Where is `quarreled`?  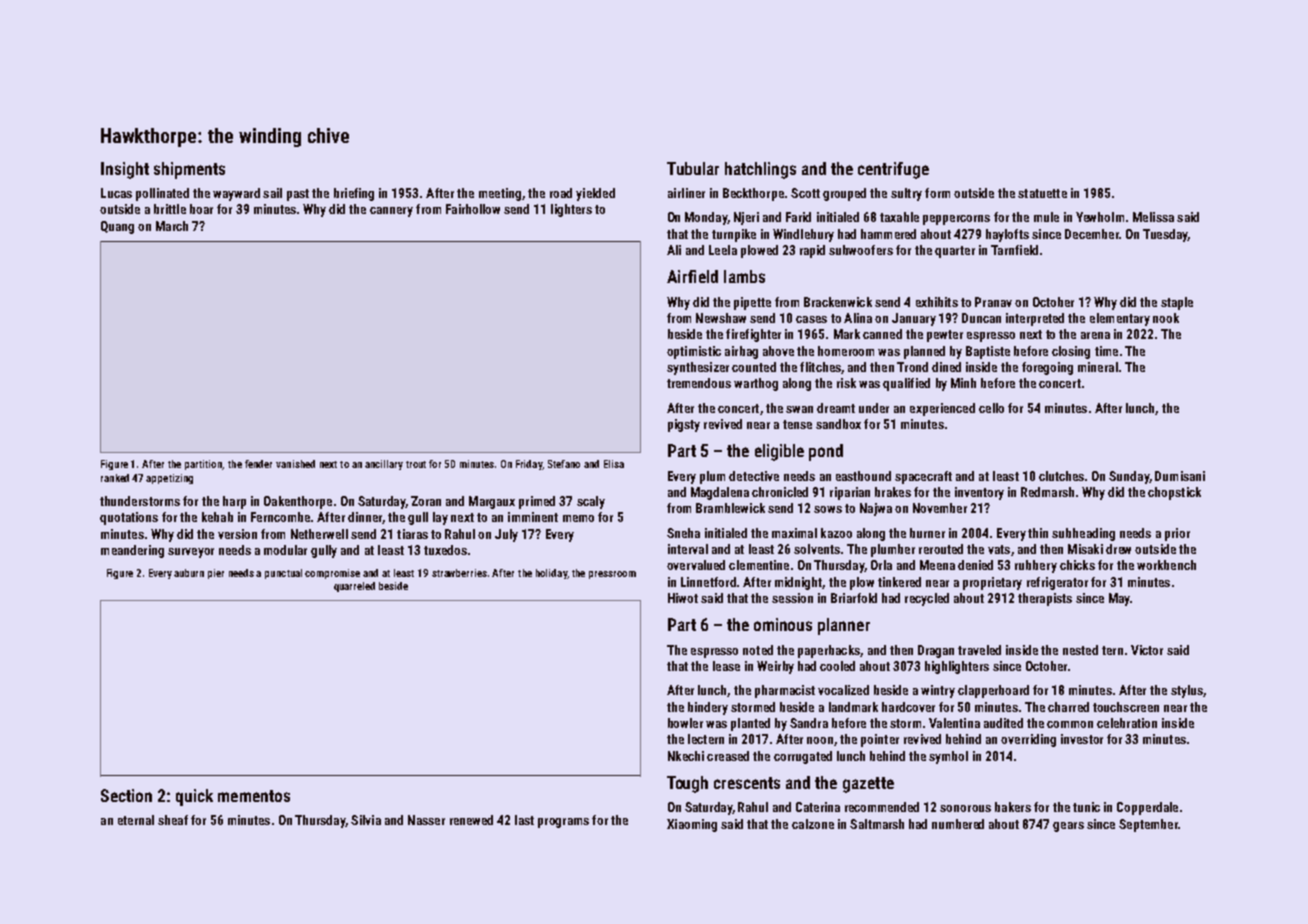
quarreled is located at coordinates (354, 587).
